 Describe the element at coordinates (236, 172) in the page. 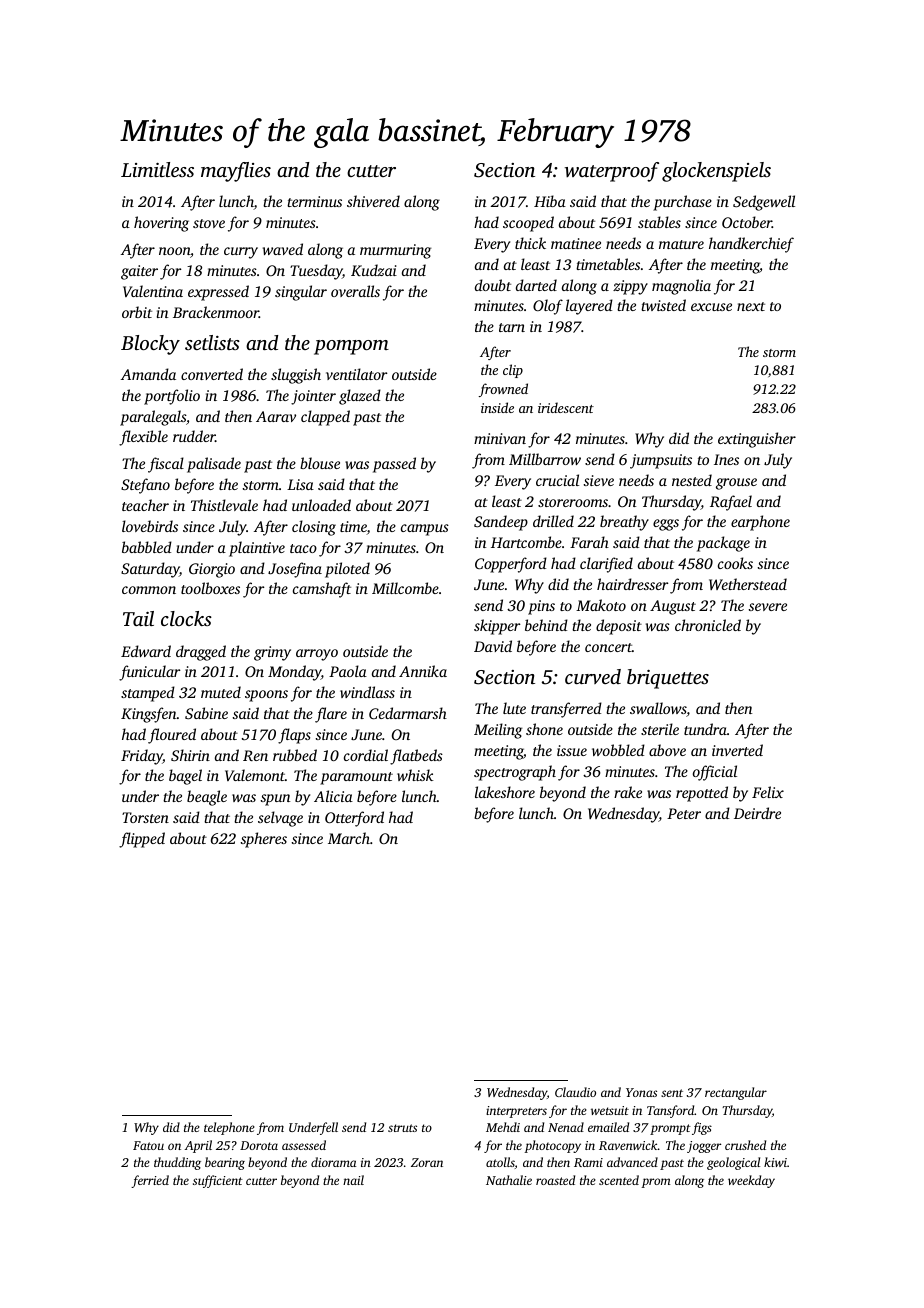

I see `mayflies` at that location.
